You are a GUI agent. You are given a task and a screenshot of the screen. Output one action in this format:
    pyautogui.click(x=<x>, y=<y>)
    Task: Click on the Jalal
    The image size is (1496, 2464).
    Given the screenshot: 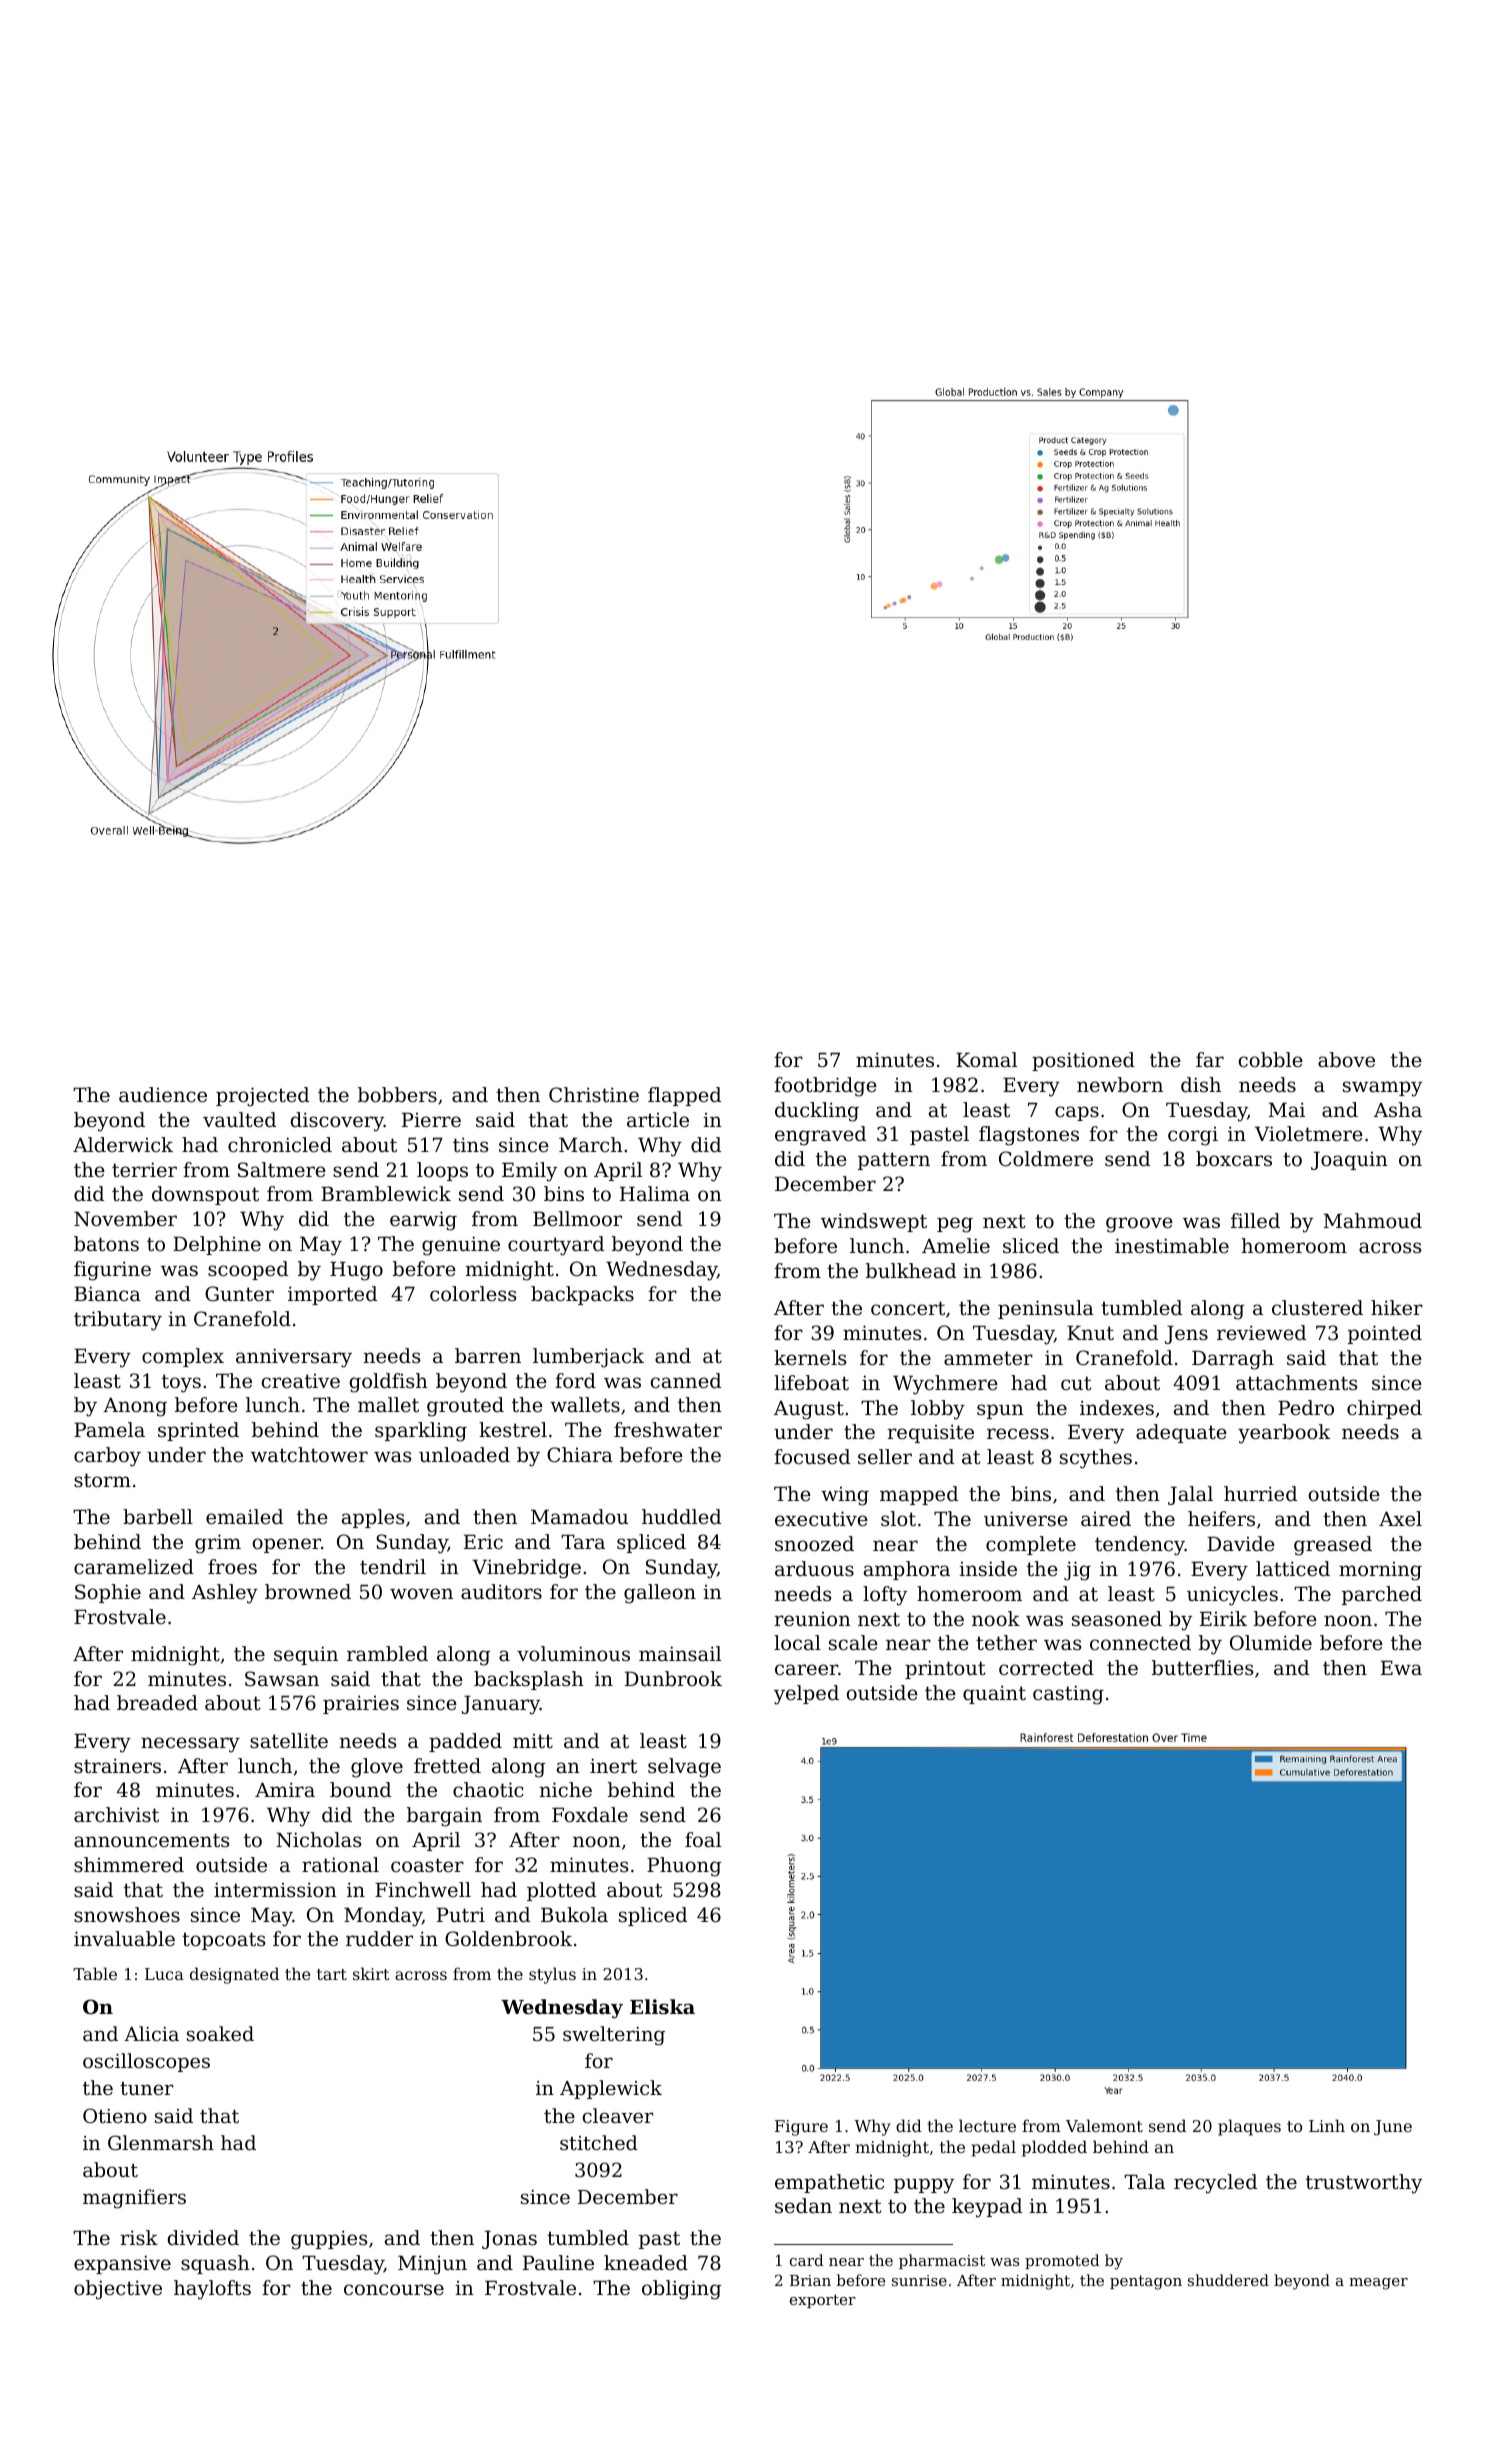 What is the action you would take?
    pyautogui.click(x=1190, y=1495)
